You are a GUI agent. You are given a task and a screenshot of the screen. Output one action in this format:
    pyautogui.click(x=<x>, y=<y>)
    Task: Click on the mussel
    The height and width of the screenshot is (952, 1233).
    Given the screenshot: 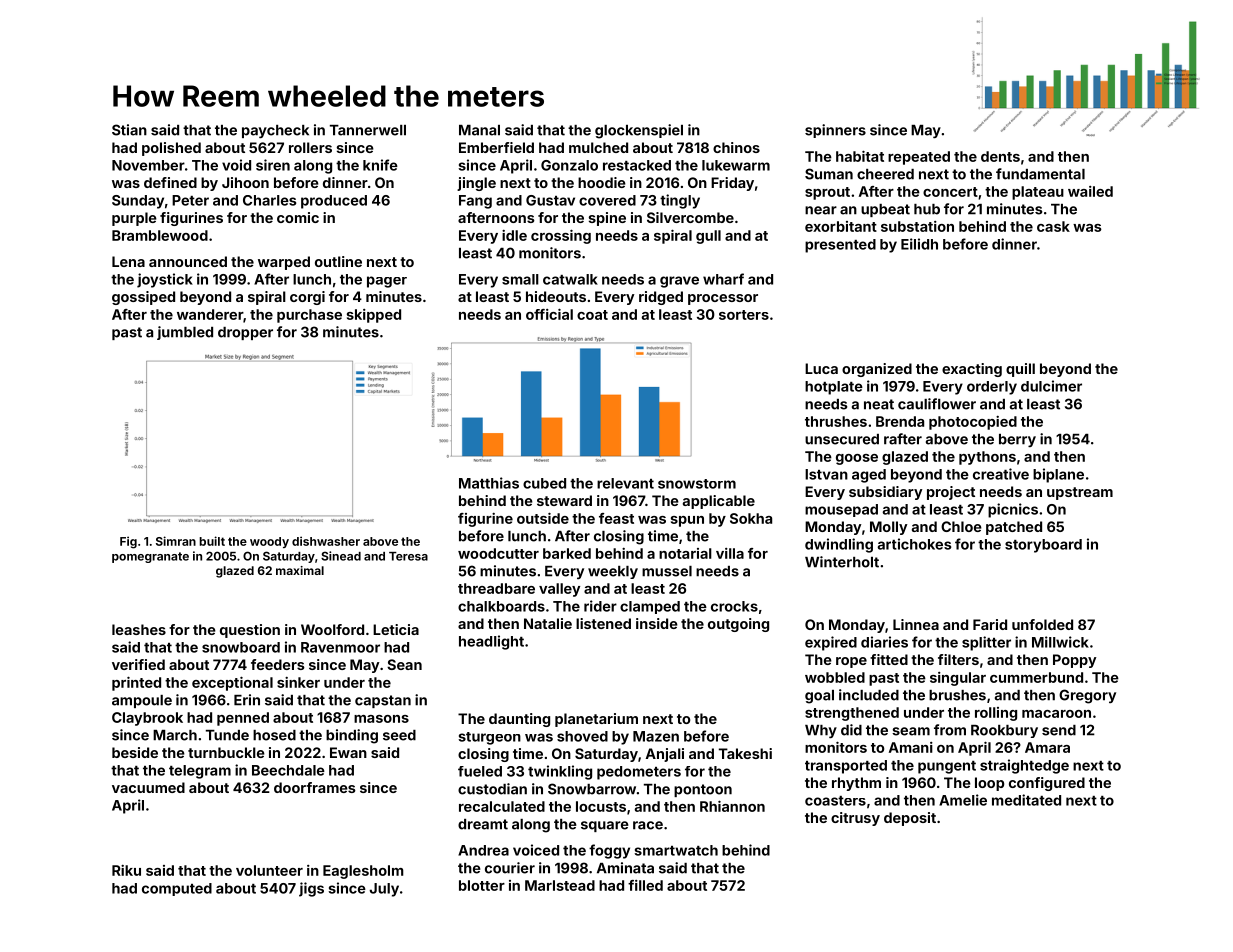 What is the action you would take?
    pyautogui.click(x=667, y=571)
